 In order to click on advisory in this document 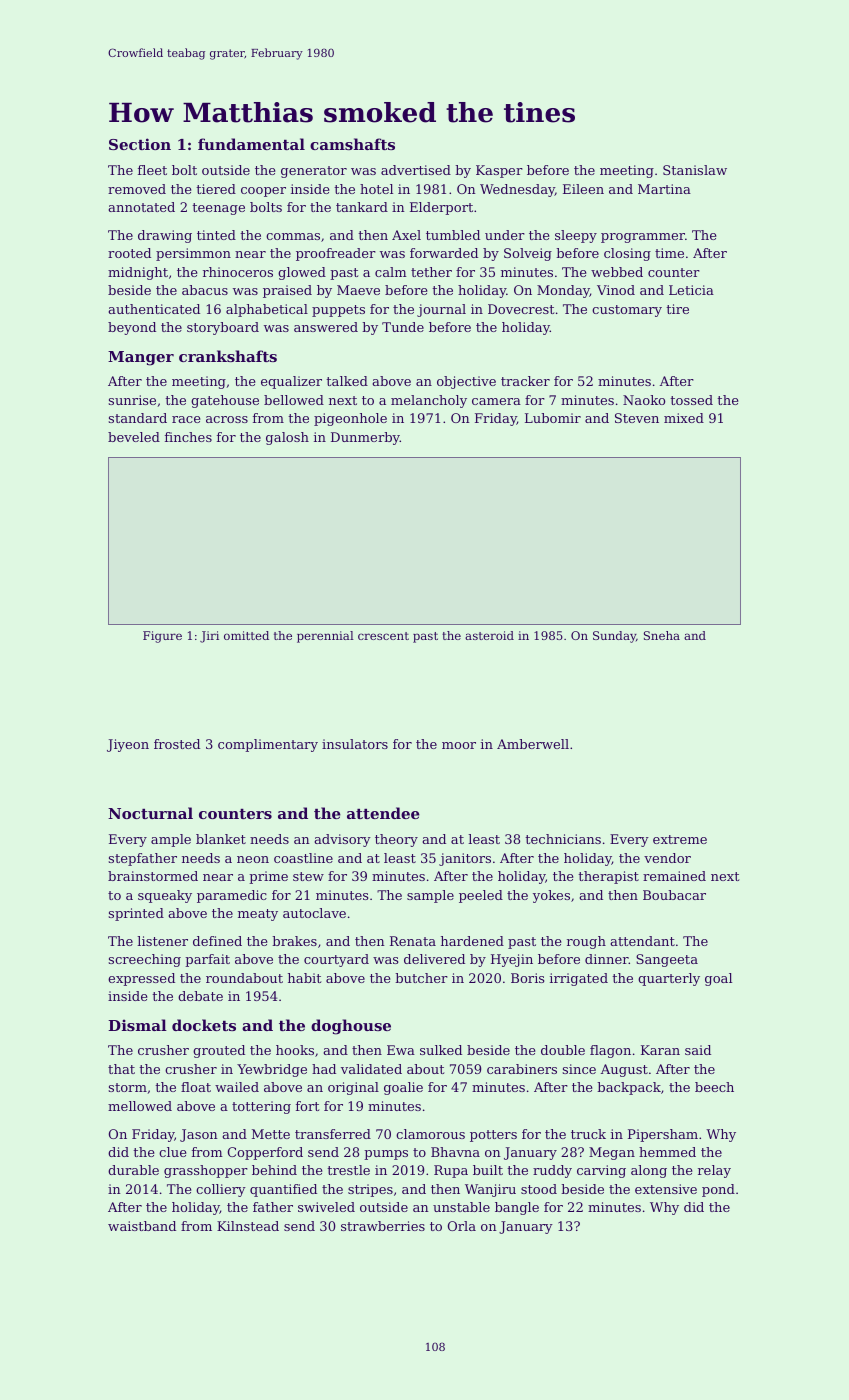, I will do `click(342, 840)`.
